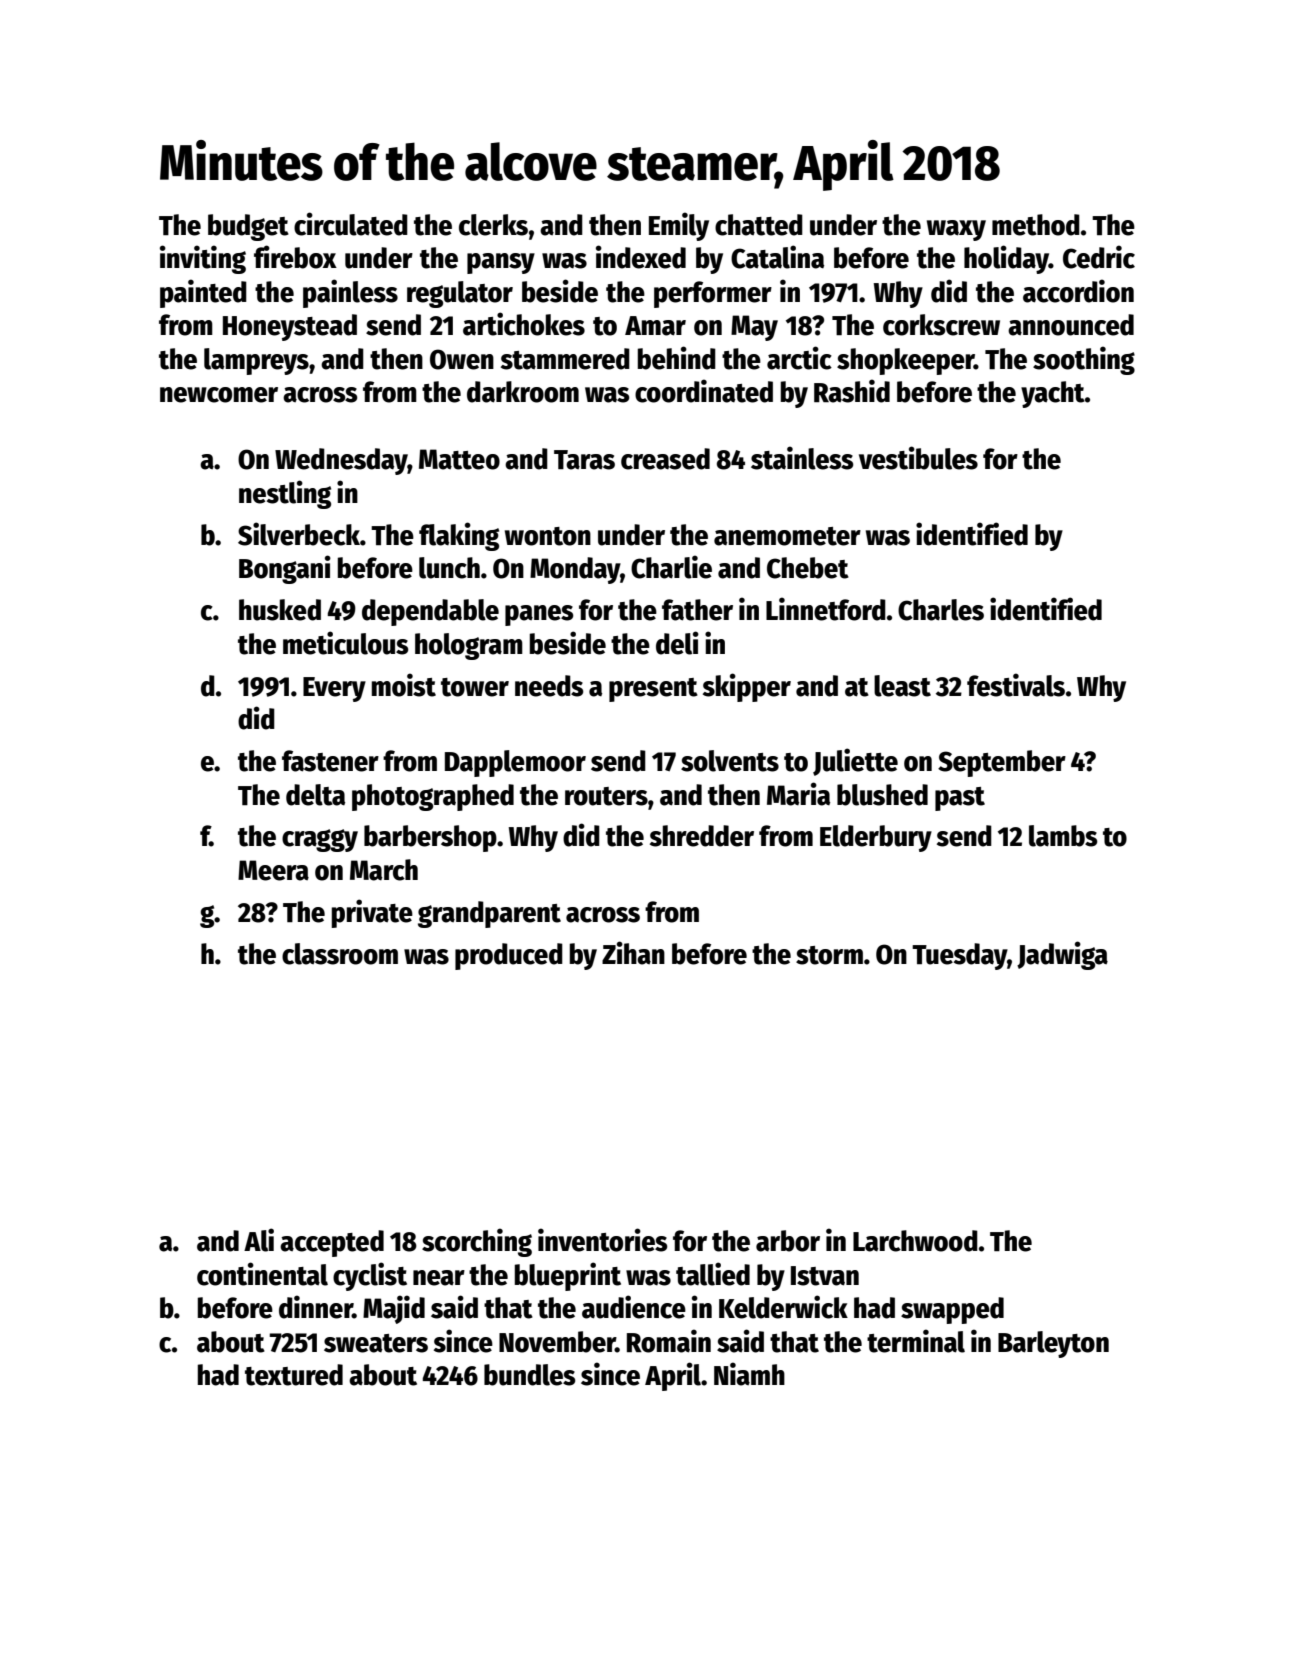 This screenshot has width=1294, height=1674. I want to click on creased, so click(665, 459).
